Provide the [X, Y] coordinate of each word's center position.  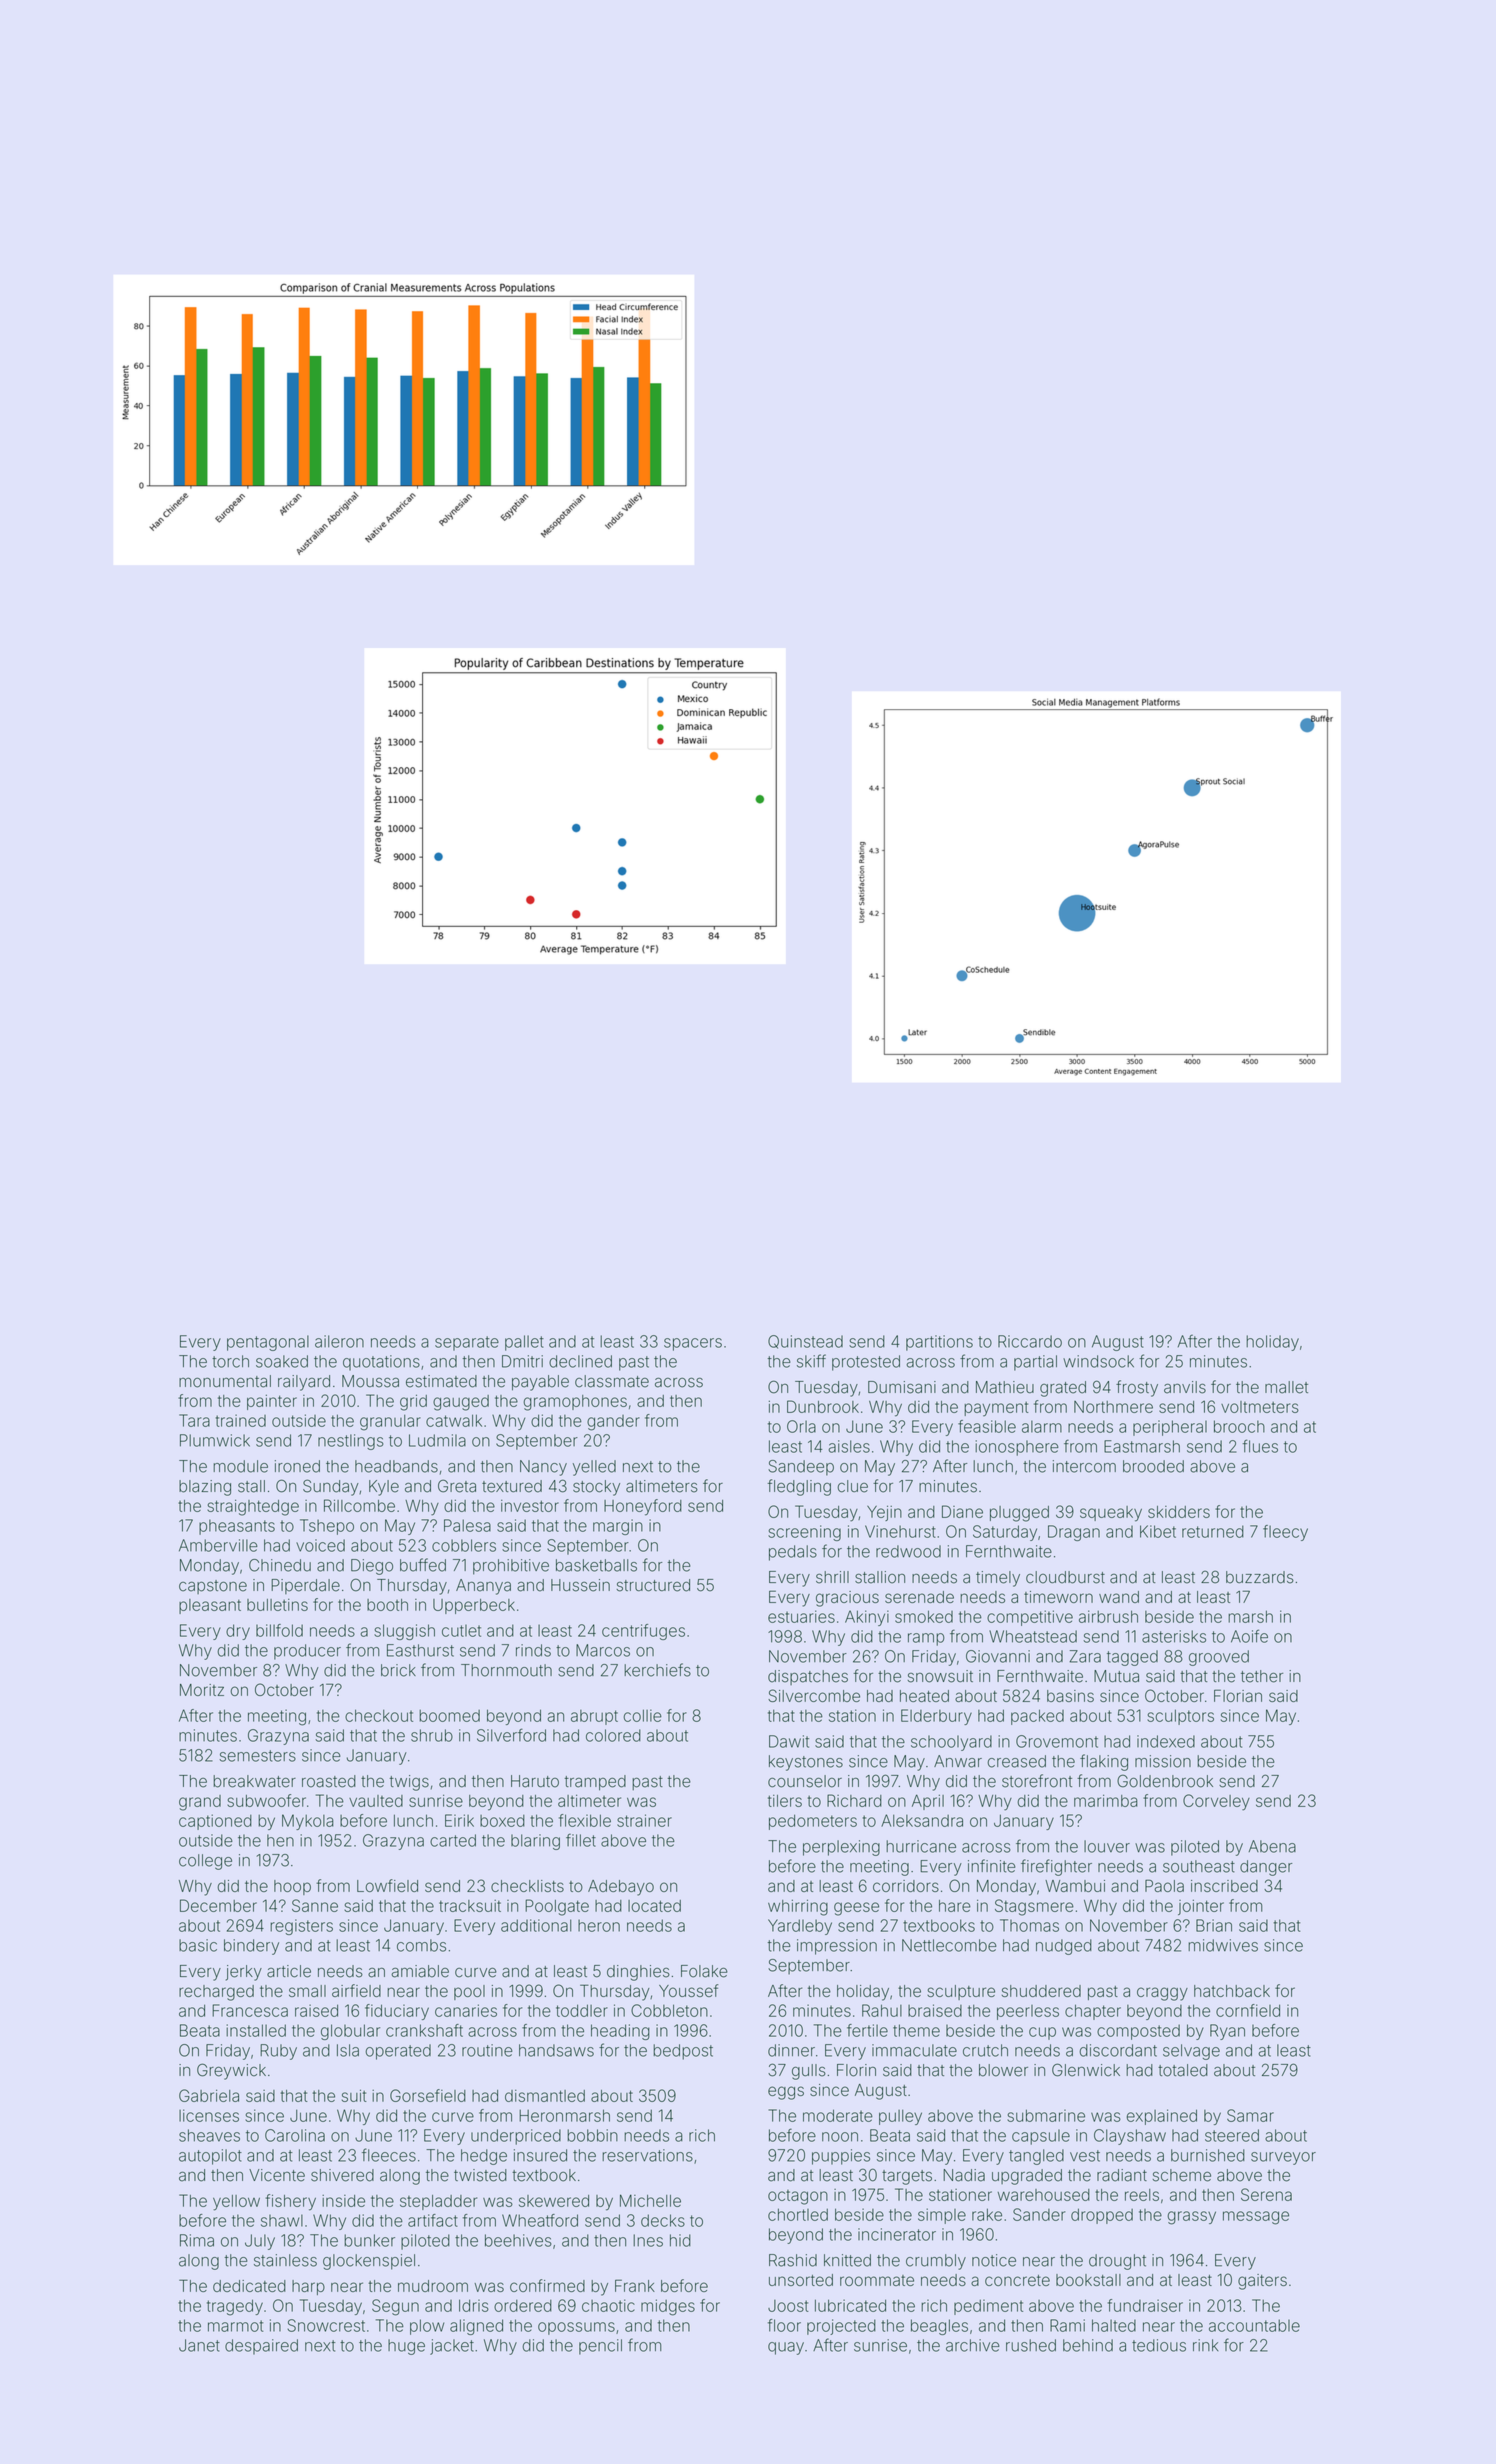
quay [786, 2348]
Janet [199, 2345]
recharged [216, 1993]
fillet [581, 1840]
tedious [1159, 2345]
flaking [1104, 1762]
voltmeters [1260, 1407]
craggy [1162, 1994]
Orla [801, 1426]
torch [230, 1361]
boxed [502, 1821]
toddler [582, 2010]
